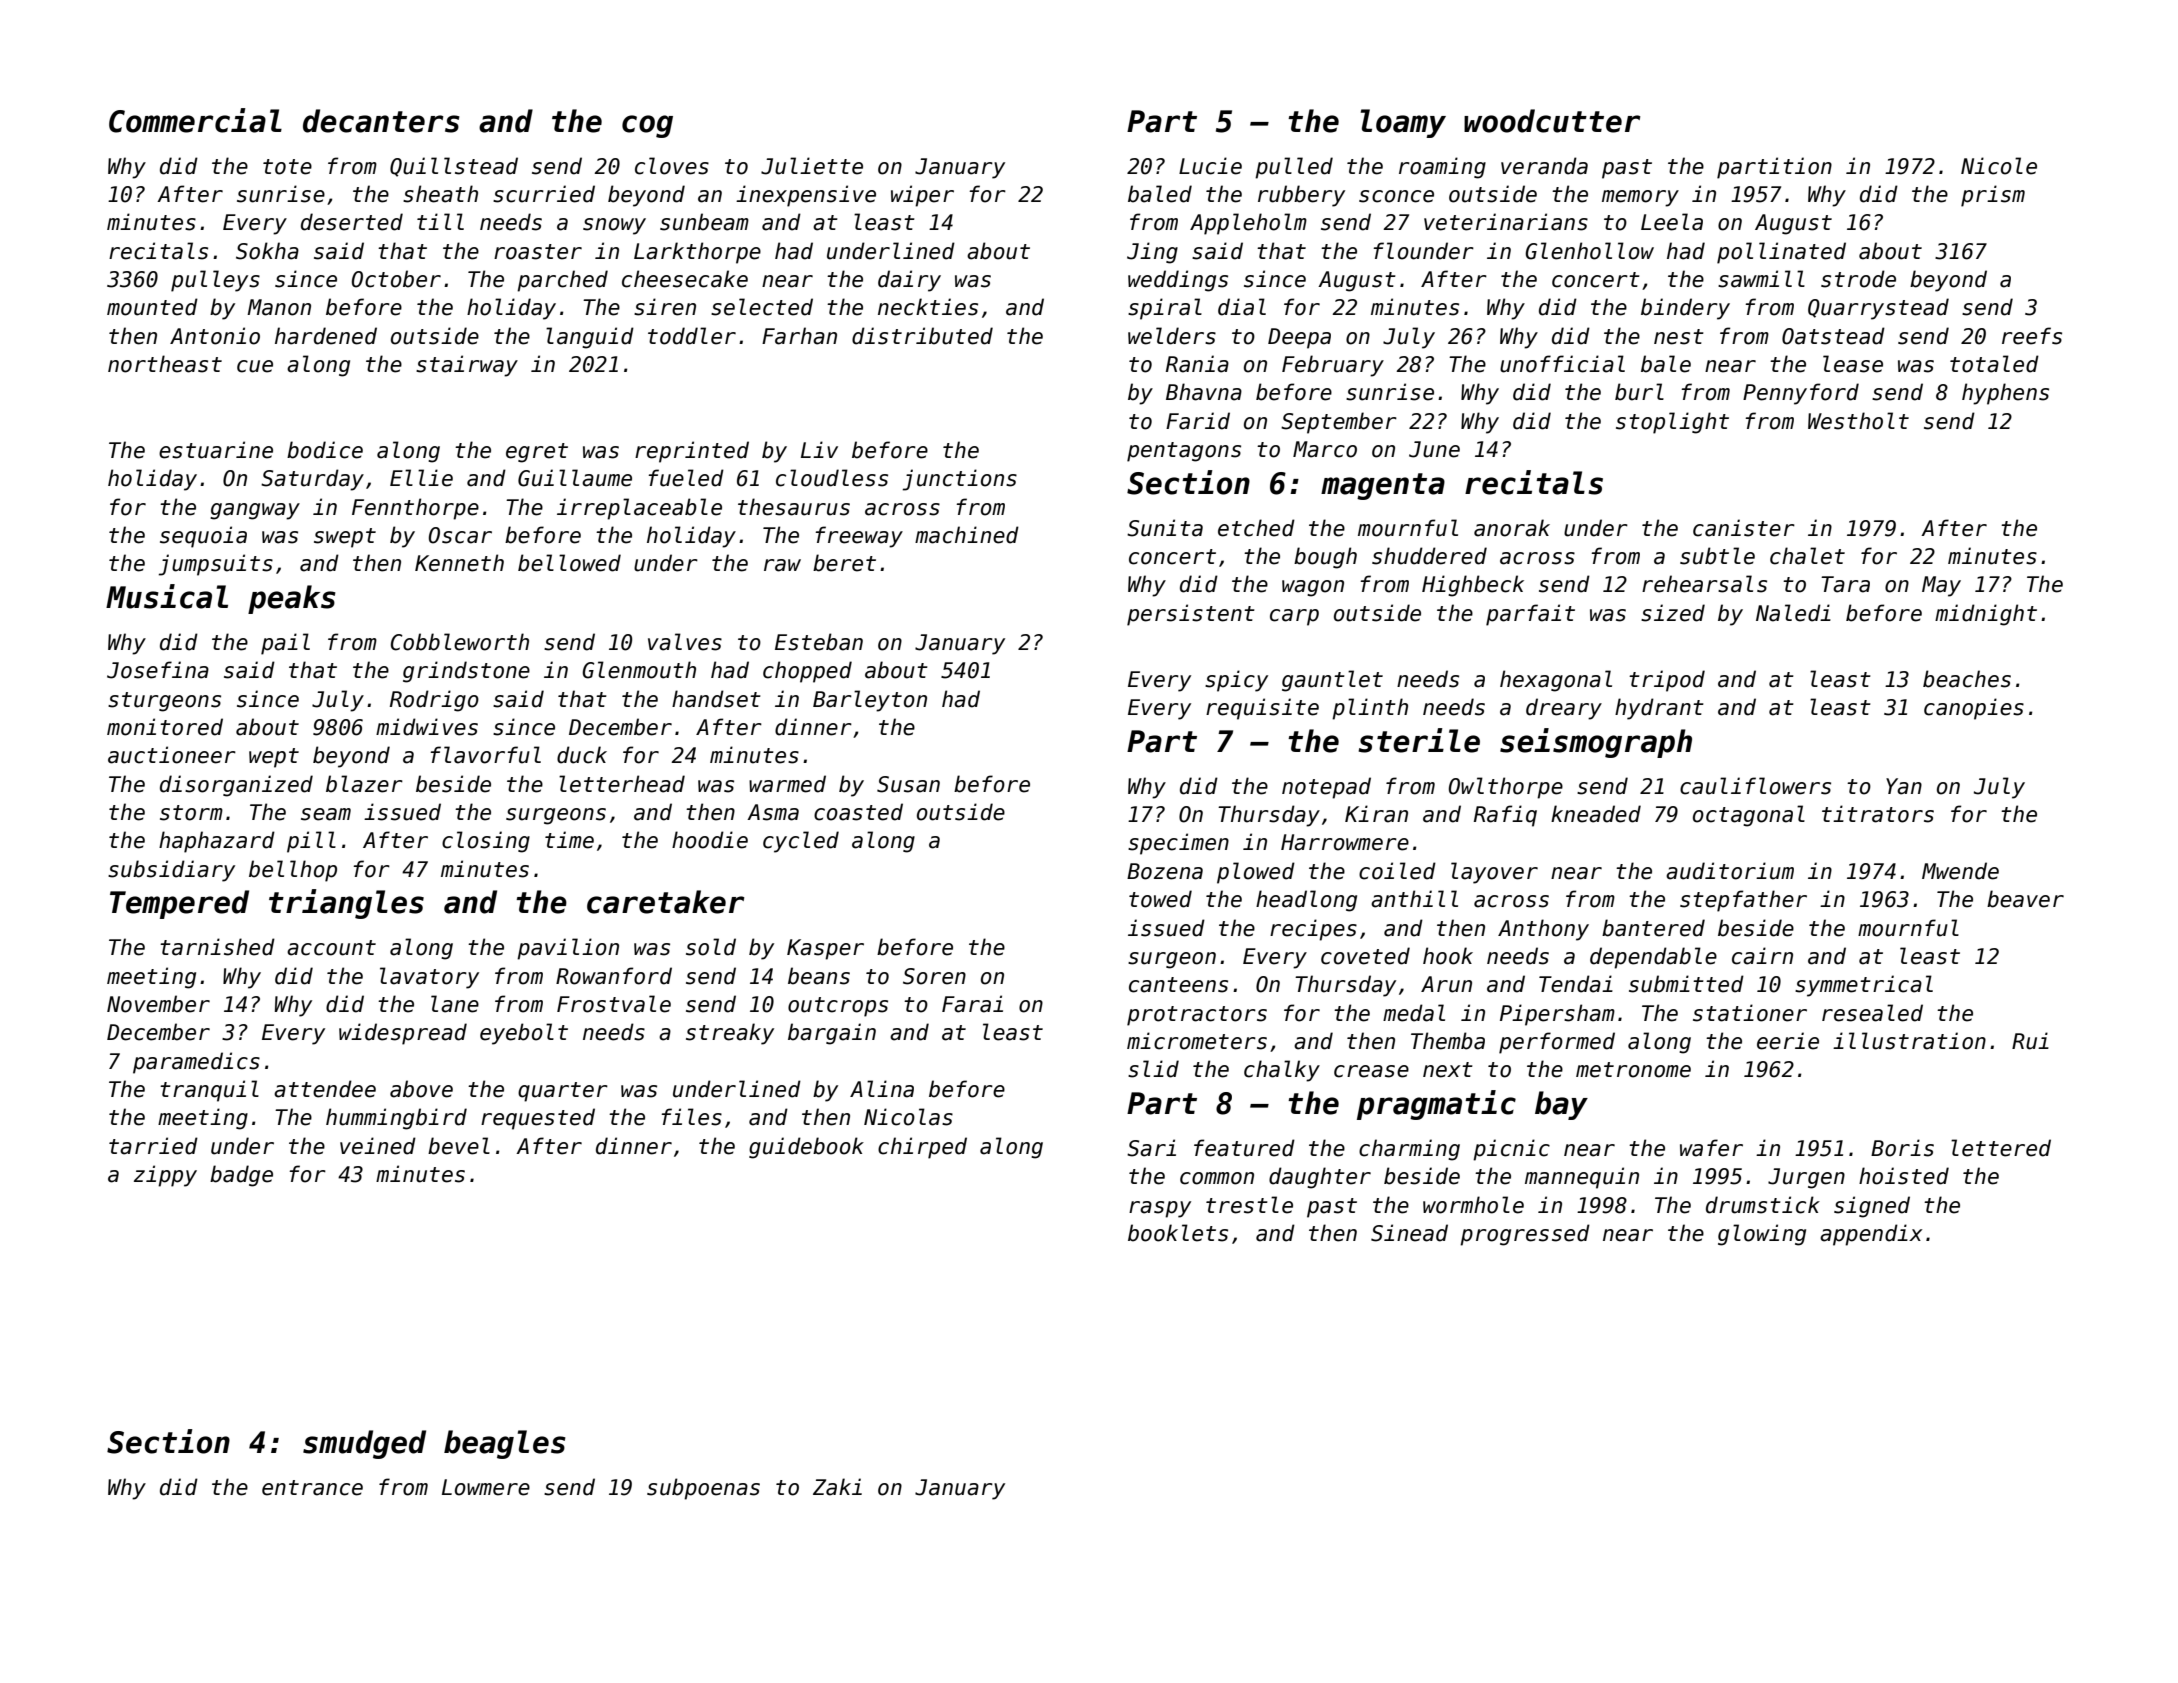  I want to click on beagles, so click(505, 1444).
